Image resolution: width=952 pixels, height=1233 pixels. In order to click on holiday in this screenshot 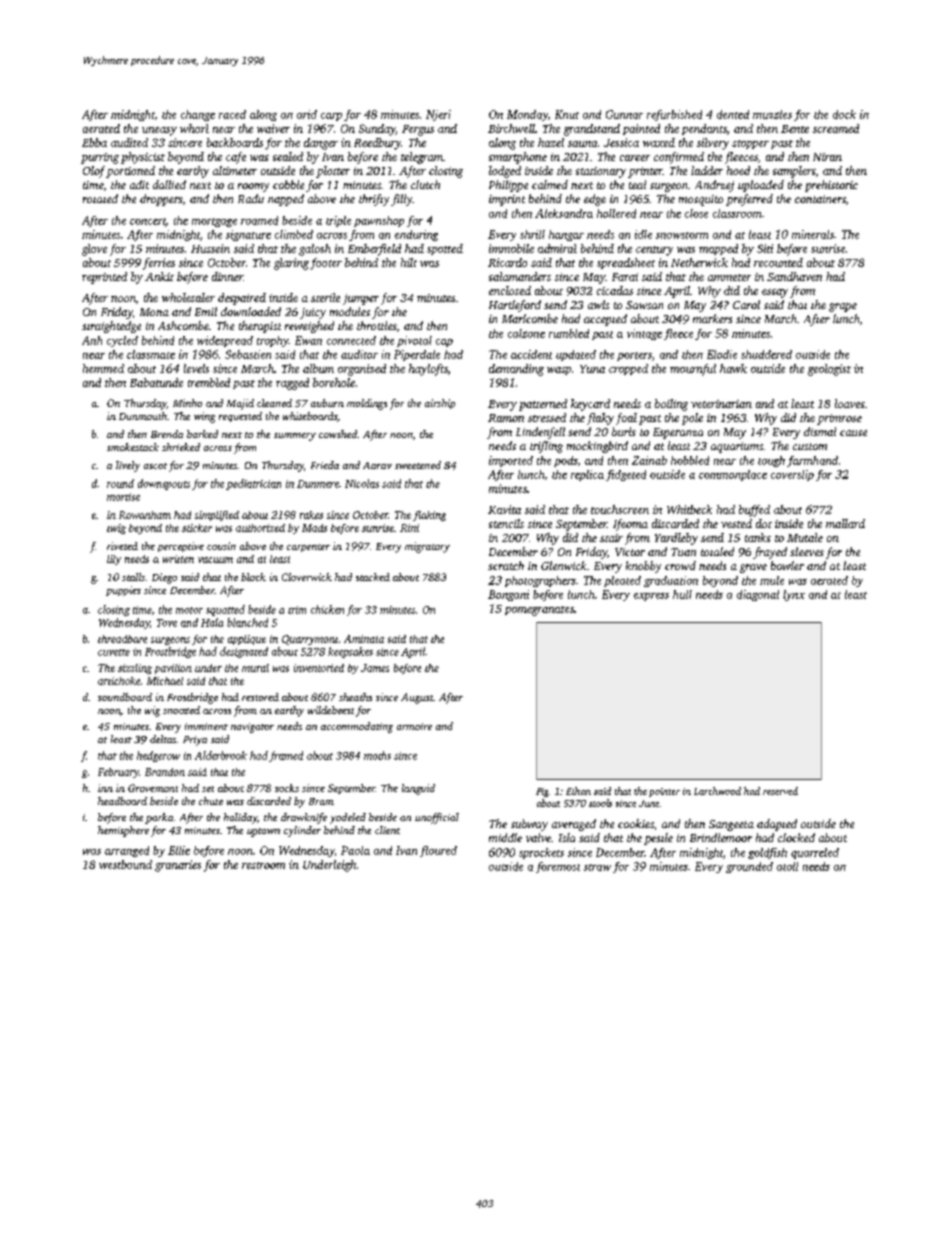, I will do `click(240, 818)`.
